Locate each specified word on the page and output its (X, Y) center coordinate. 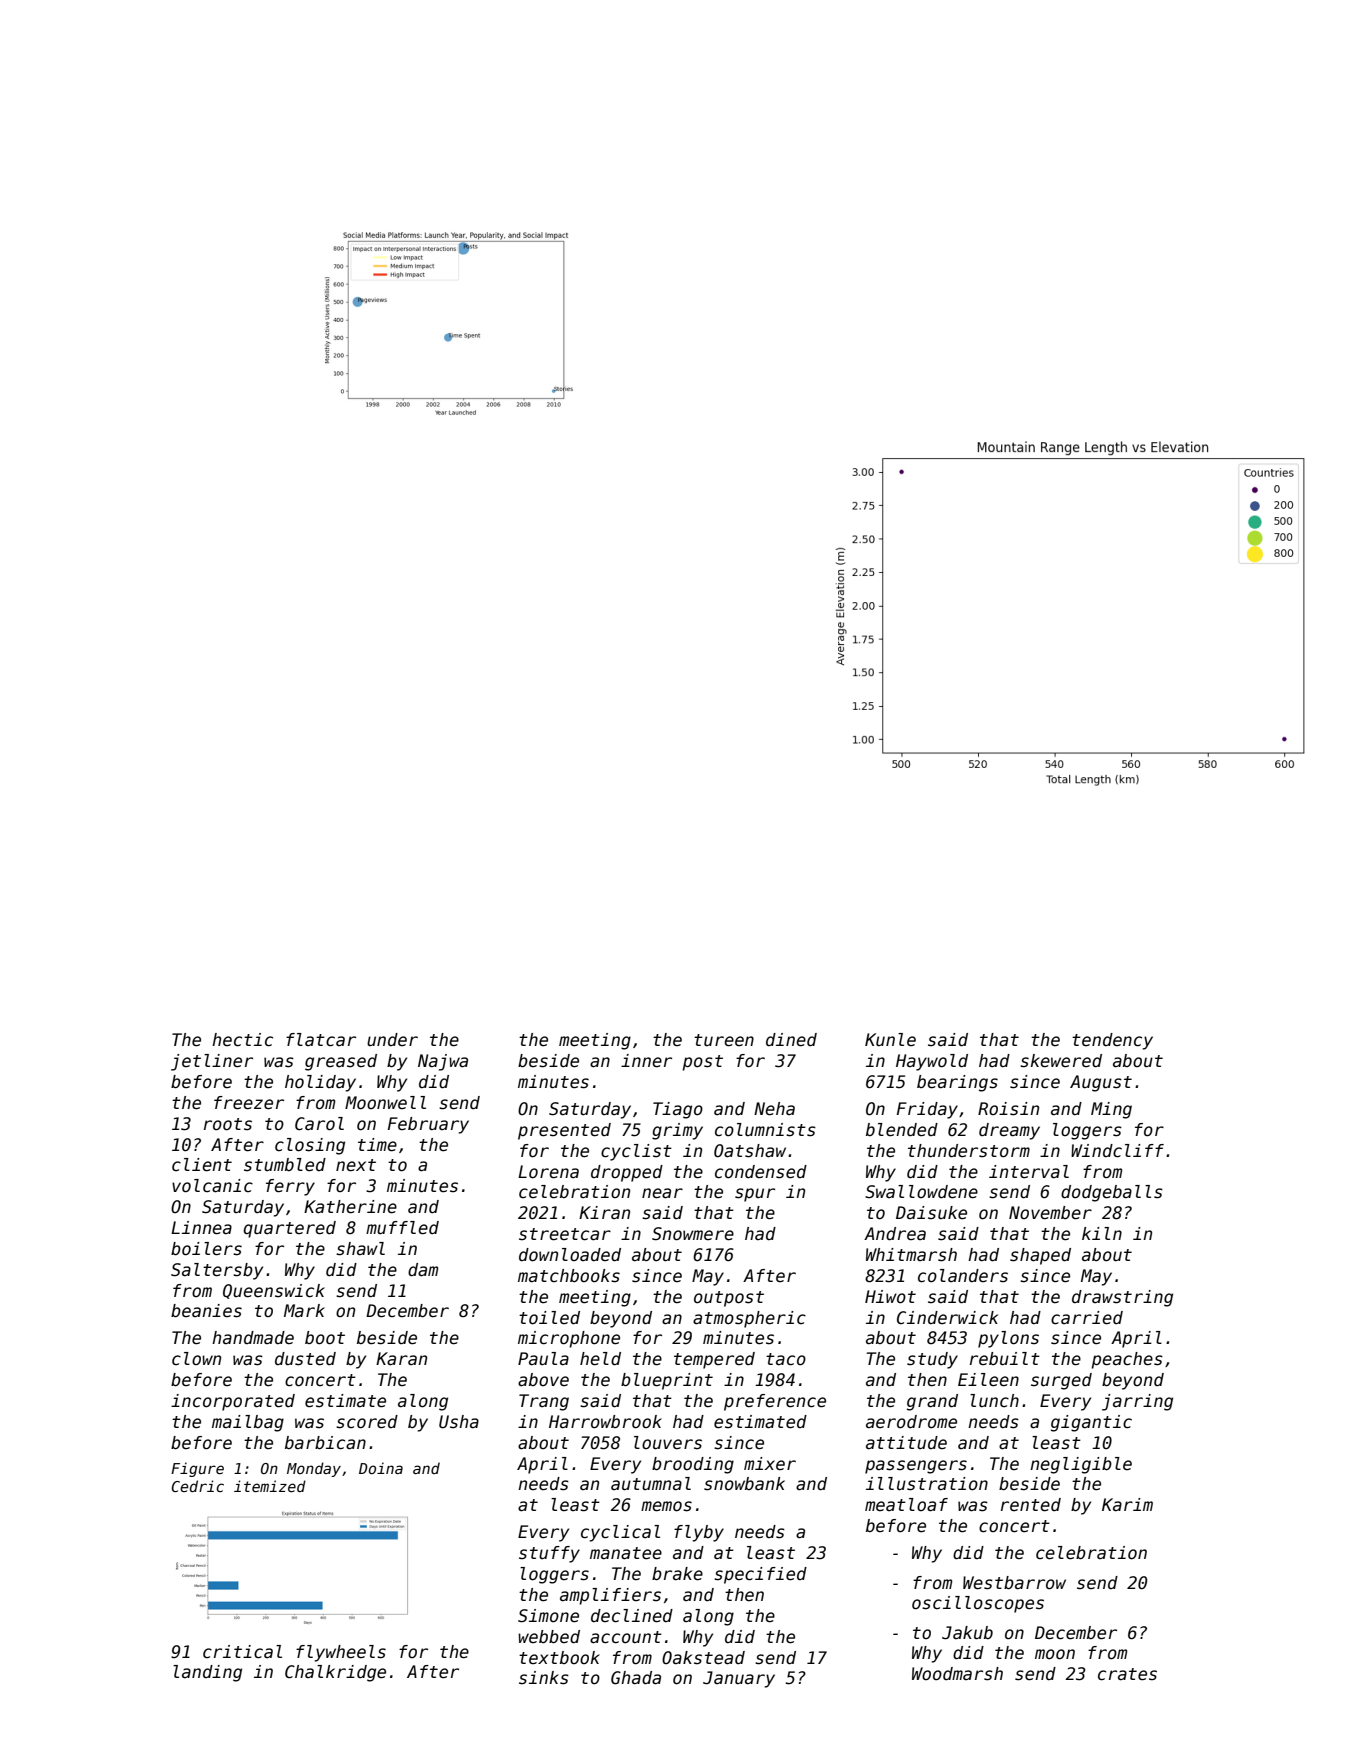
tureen (724, 1040)
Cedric (197, 1486)
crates (1127, 1674)
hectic (242, 1040)
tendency (1112, 1041)
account (626, 1637)
